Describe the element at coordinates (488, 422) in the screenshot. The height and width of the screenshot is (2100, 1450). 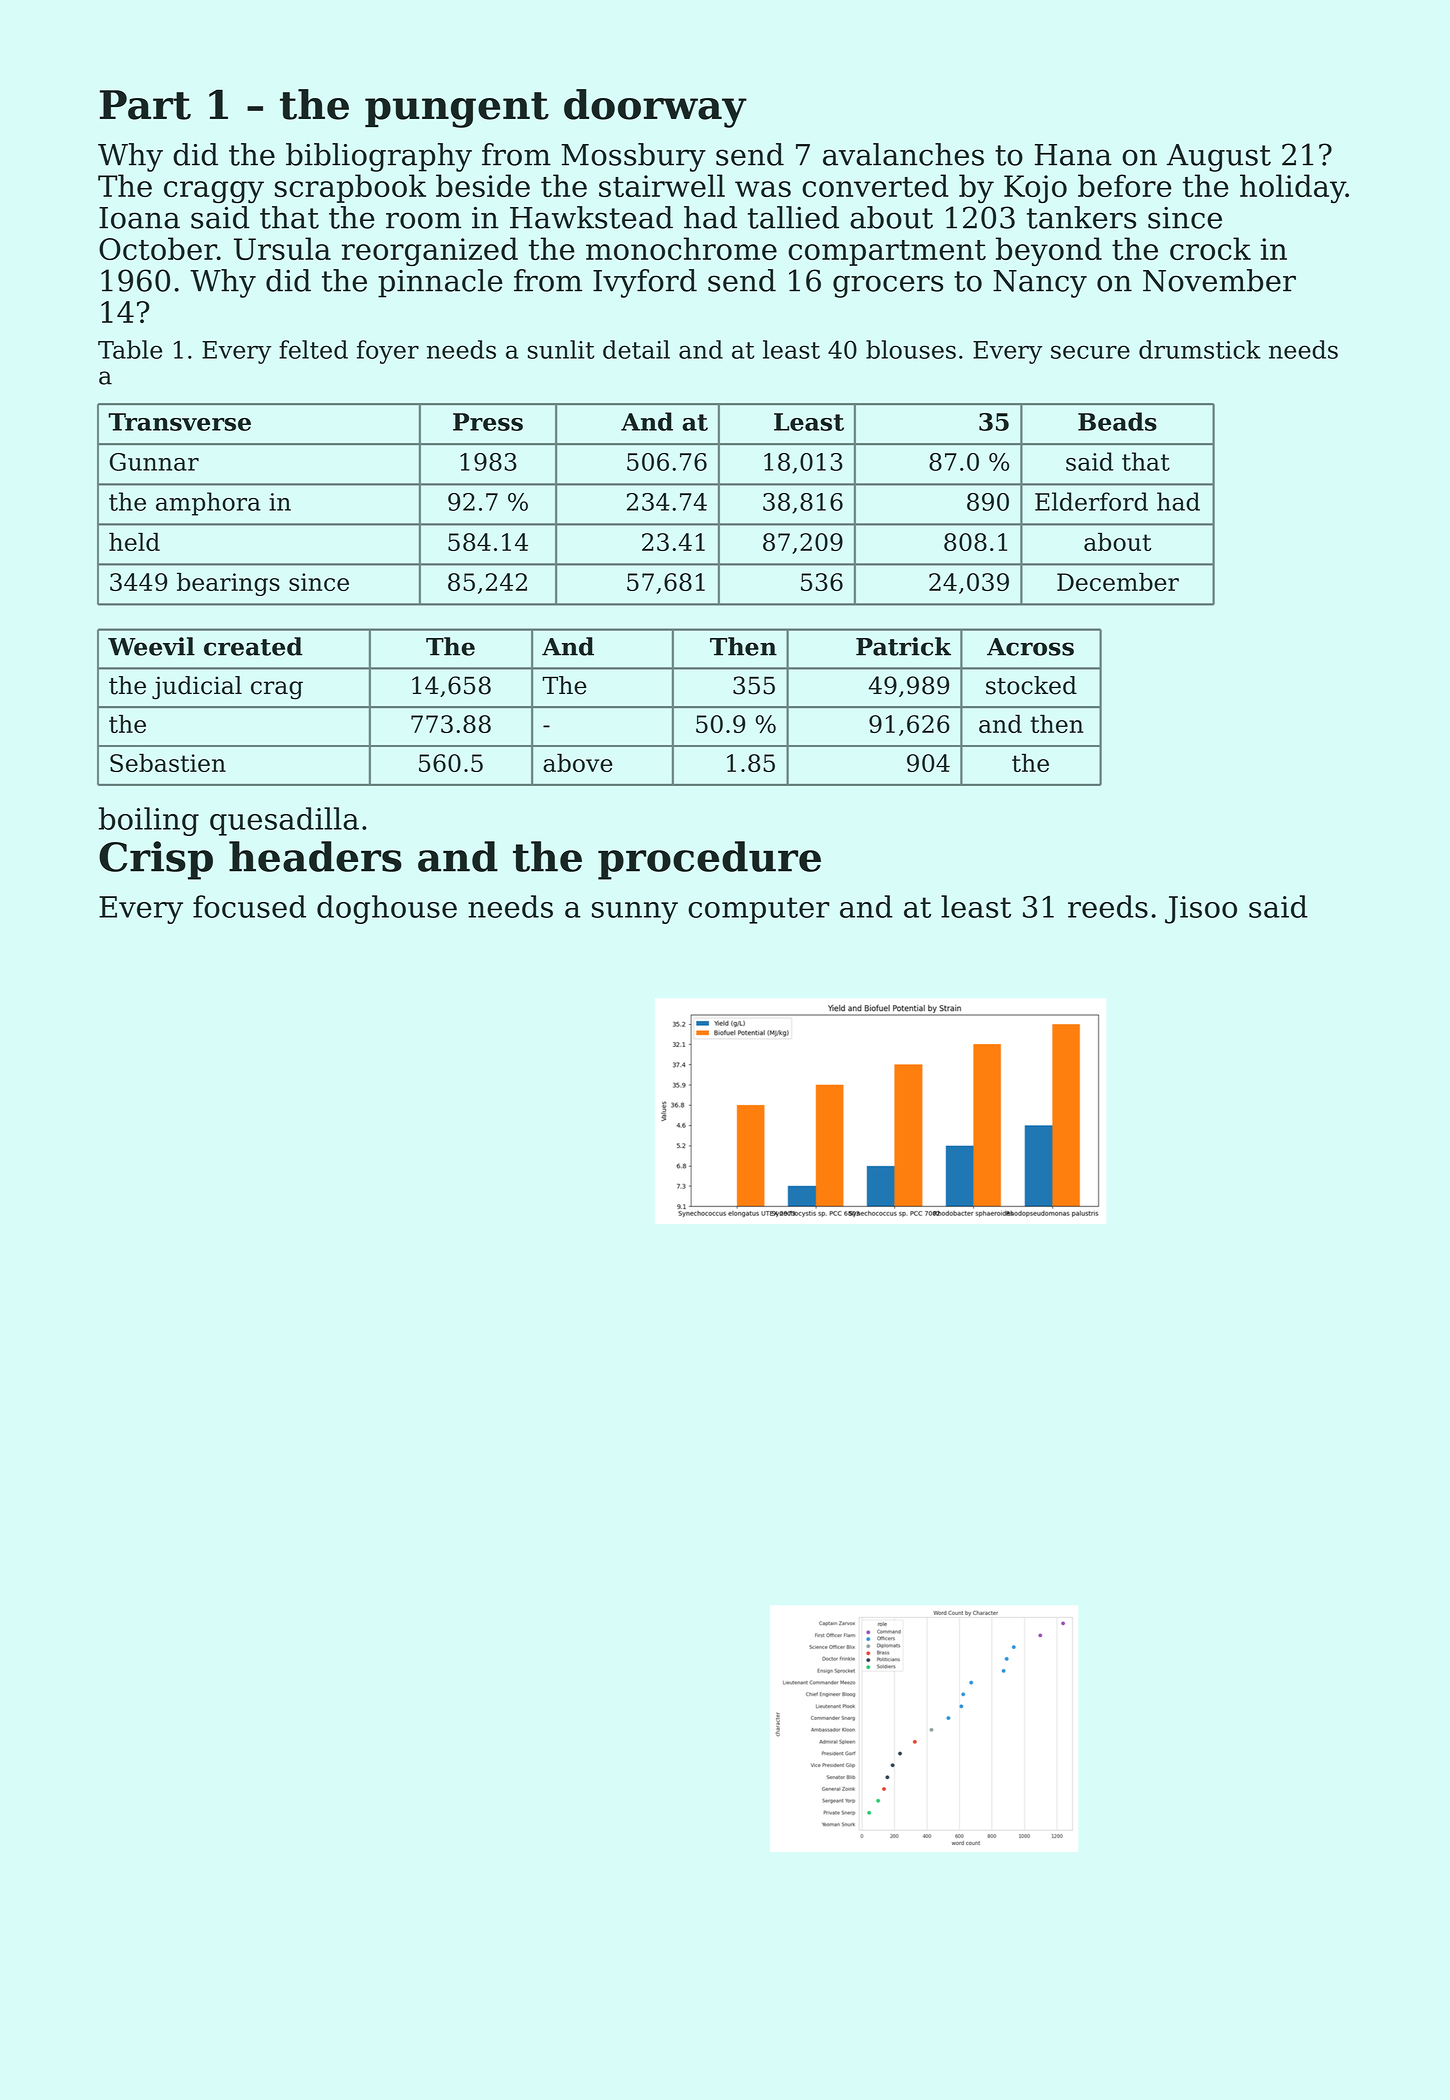
I see `Press` at that location.
